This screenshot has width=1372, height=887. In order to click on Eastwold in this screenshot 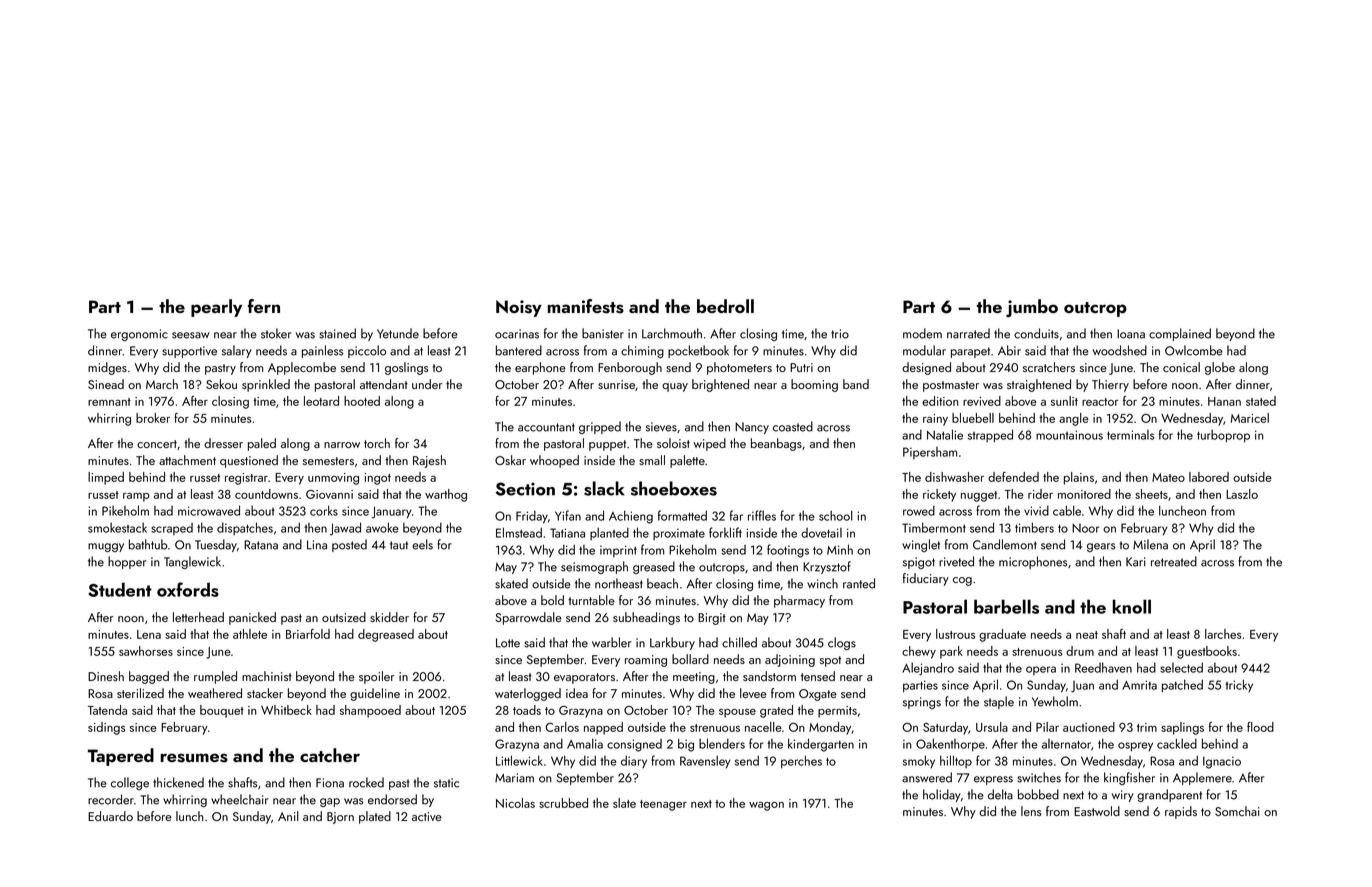, I will do `click(1097, 811)`.
